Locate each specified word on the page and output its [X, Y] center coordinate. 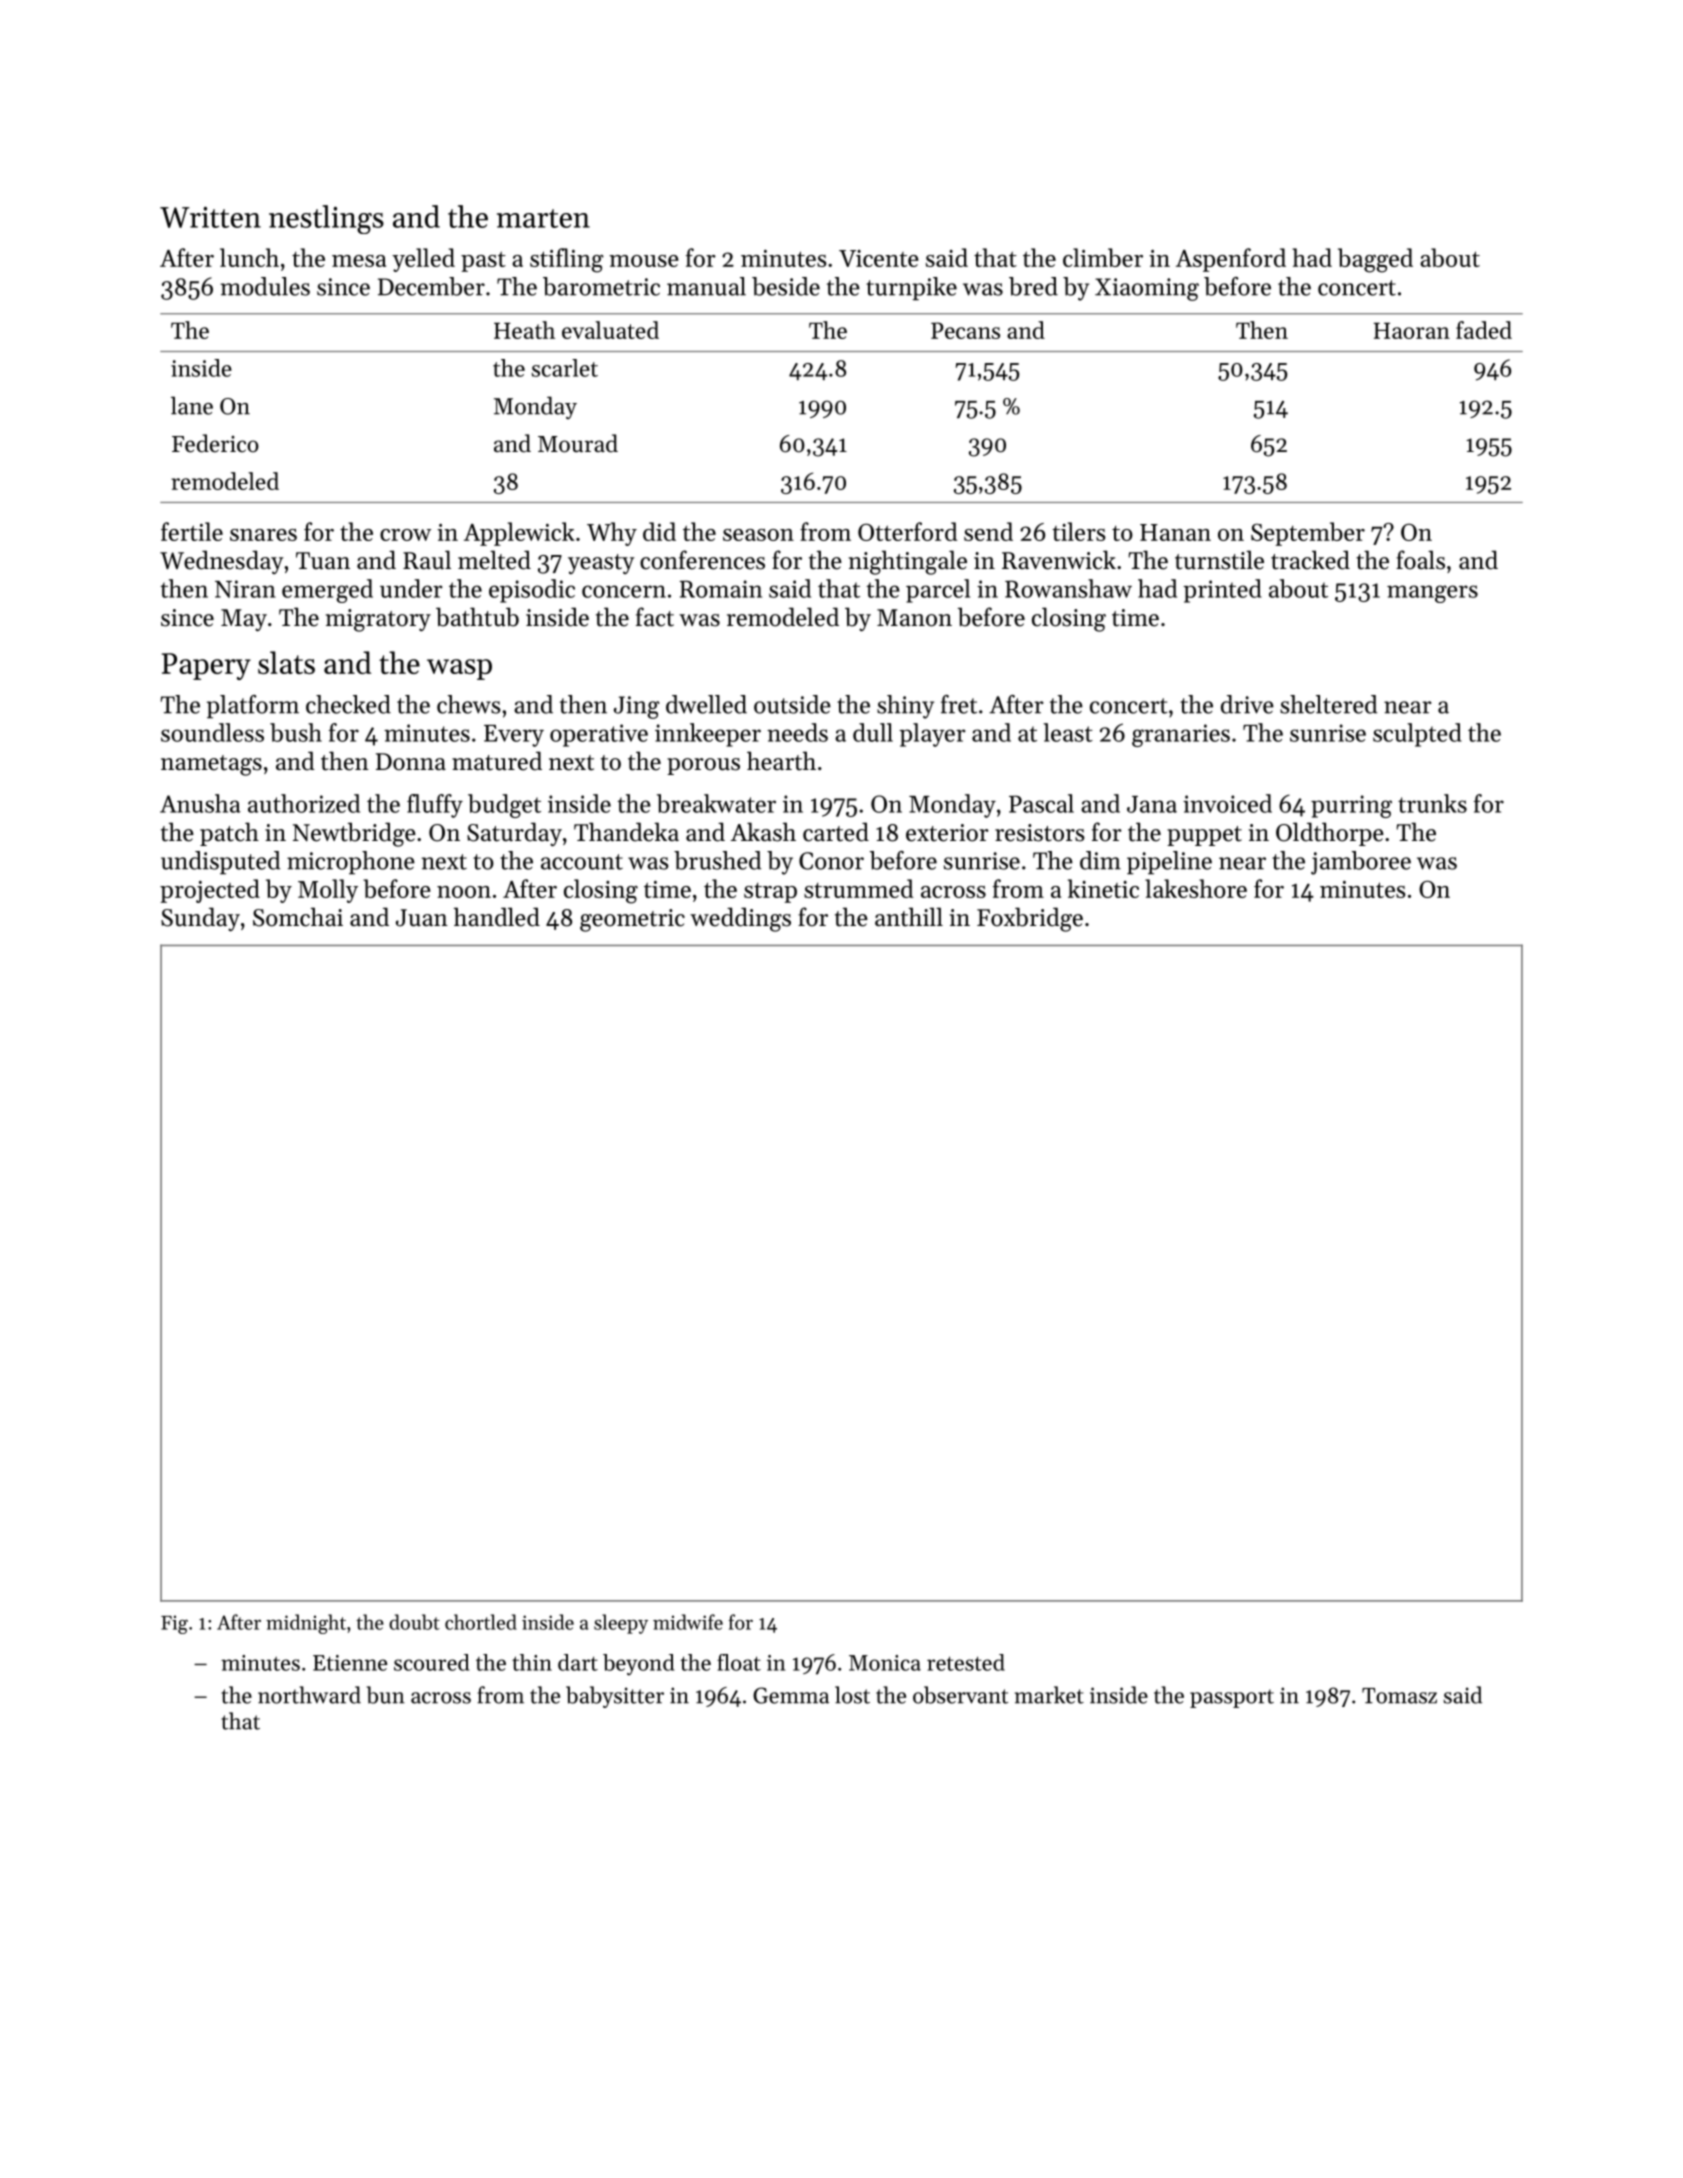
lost [852, 1695]
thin [532, 1662]
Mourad [578, 443]
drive [1247, 704]
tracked [1310, 560]
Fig [174, 1624]
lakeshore [1196, 888]
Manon [914, 618]
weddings [740, 919]
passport [1232, 1698]
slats [286, 662]
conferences [702, 560]
